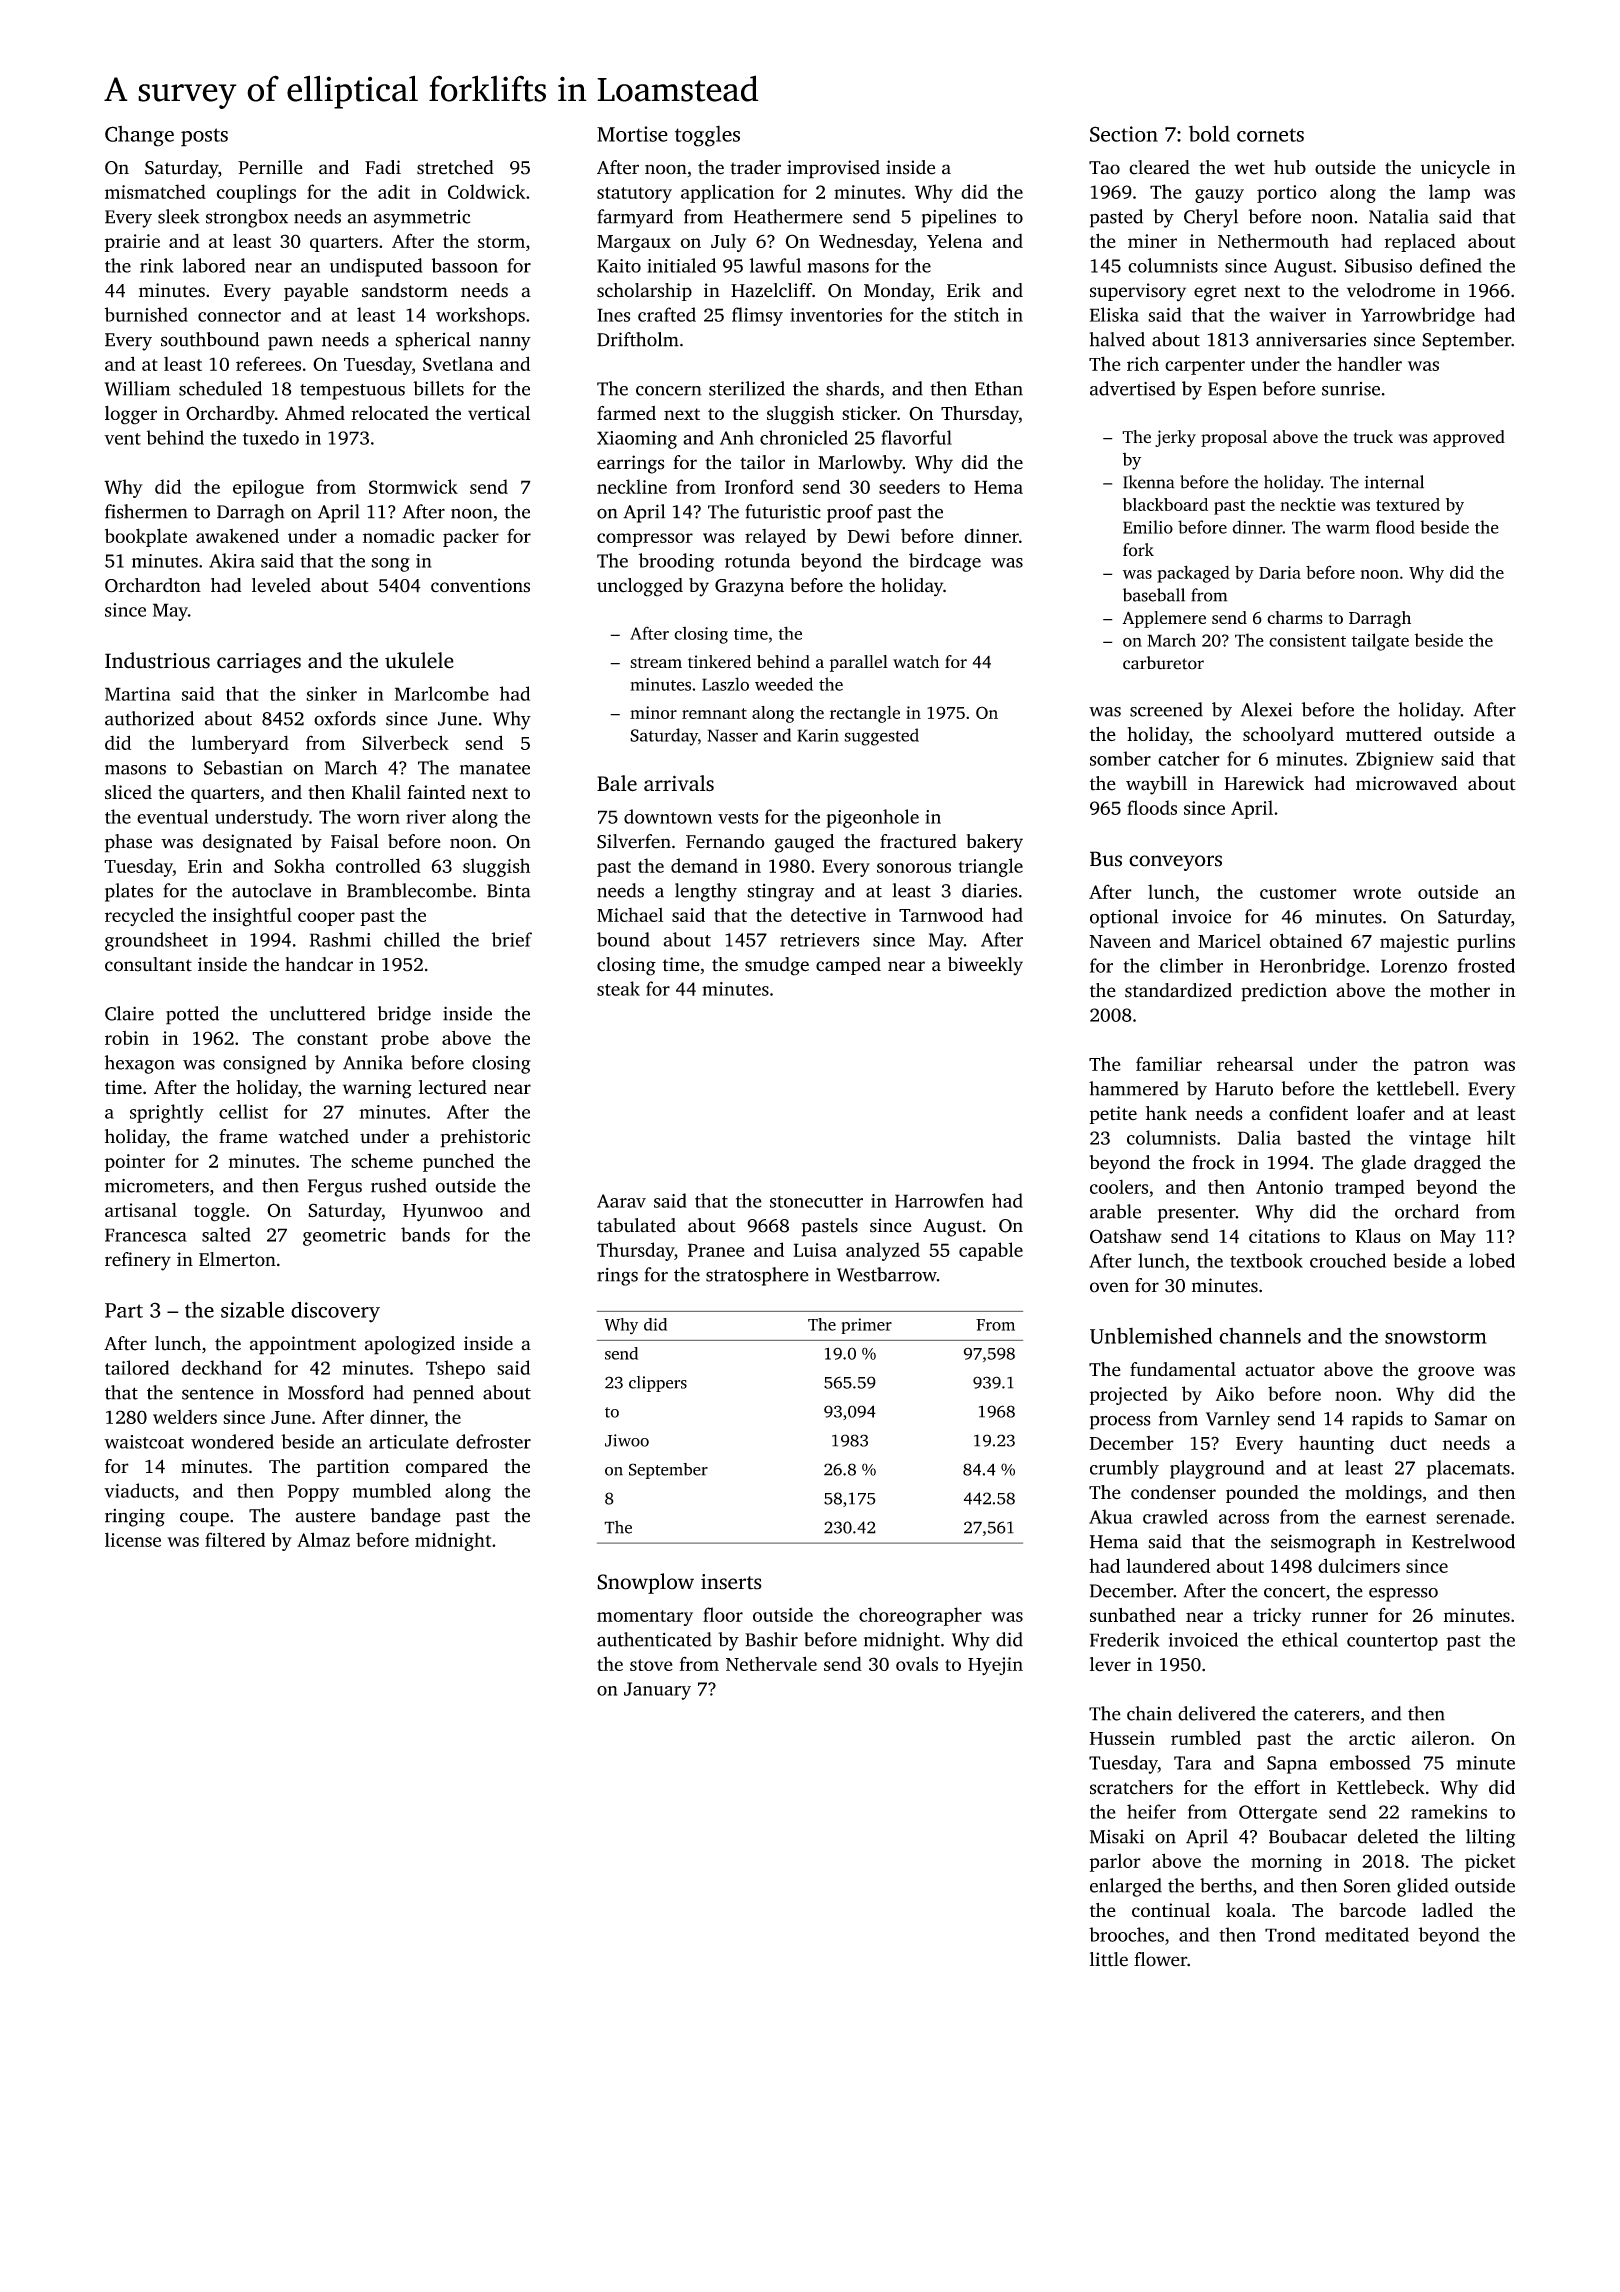 The image size is (1620, 2292). I want to click on Nethervale, so click(771, 1663).
